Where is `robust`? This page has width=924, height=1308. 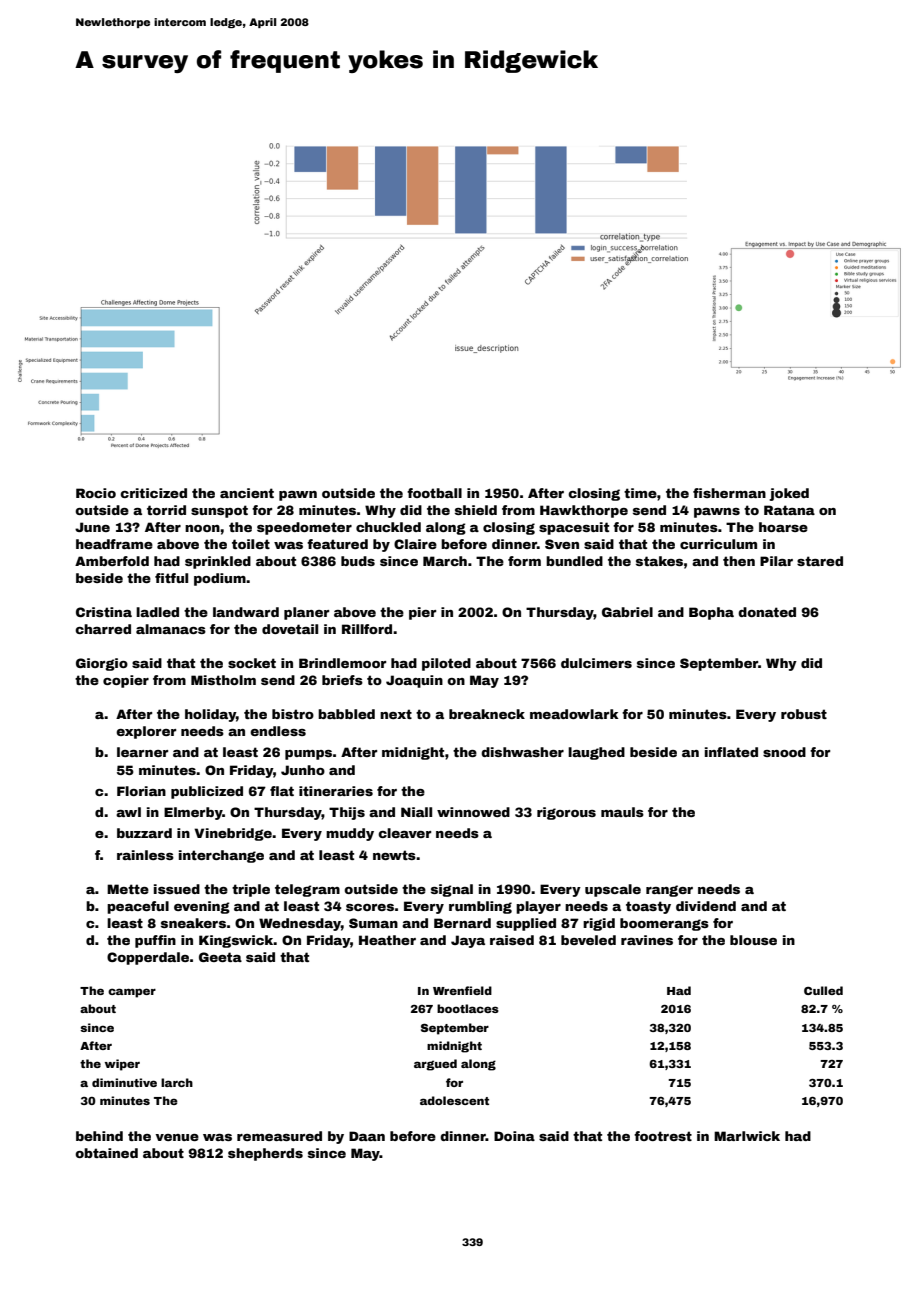 robust is located at coordinates (804, 714).
